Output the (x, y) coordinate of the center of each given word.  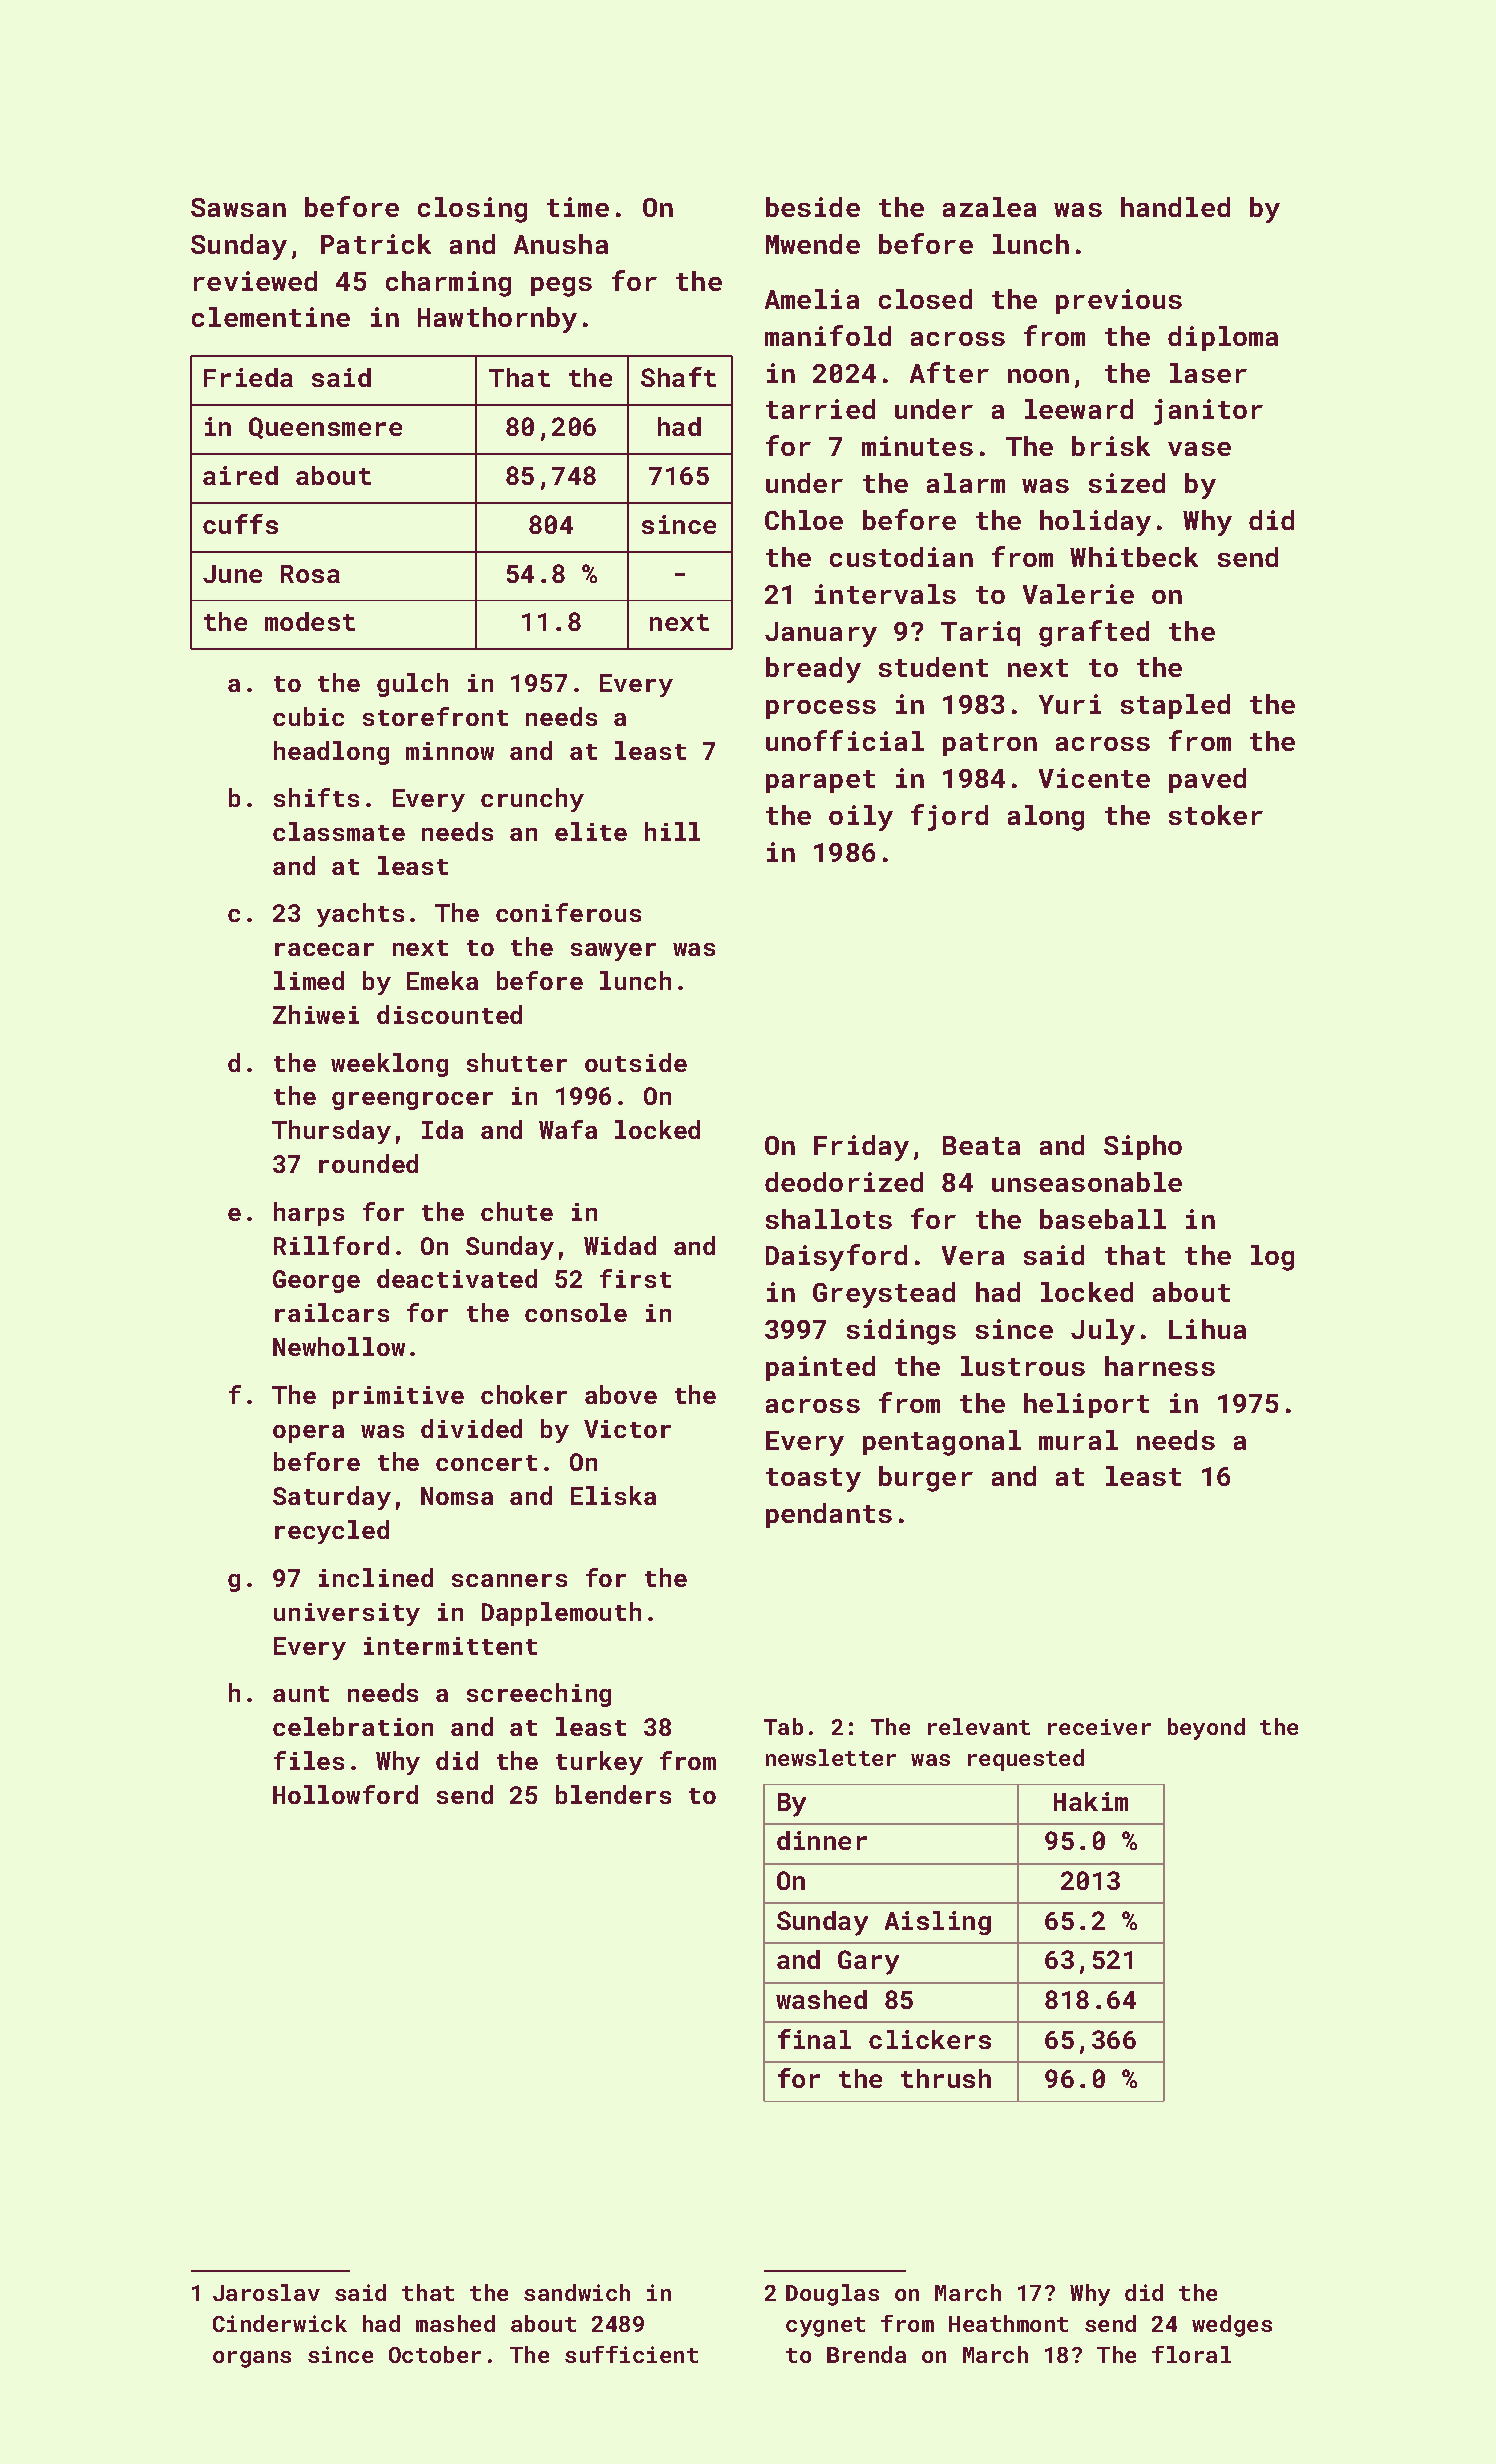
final (814, 2039)
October (435, 2354)
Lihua (1207, 1329)
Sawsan (238, 207)
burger (926, 1479)
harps (309, 1214)
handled (1175, 207)
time (578, 207)
